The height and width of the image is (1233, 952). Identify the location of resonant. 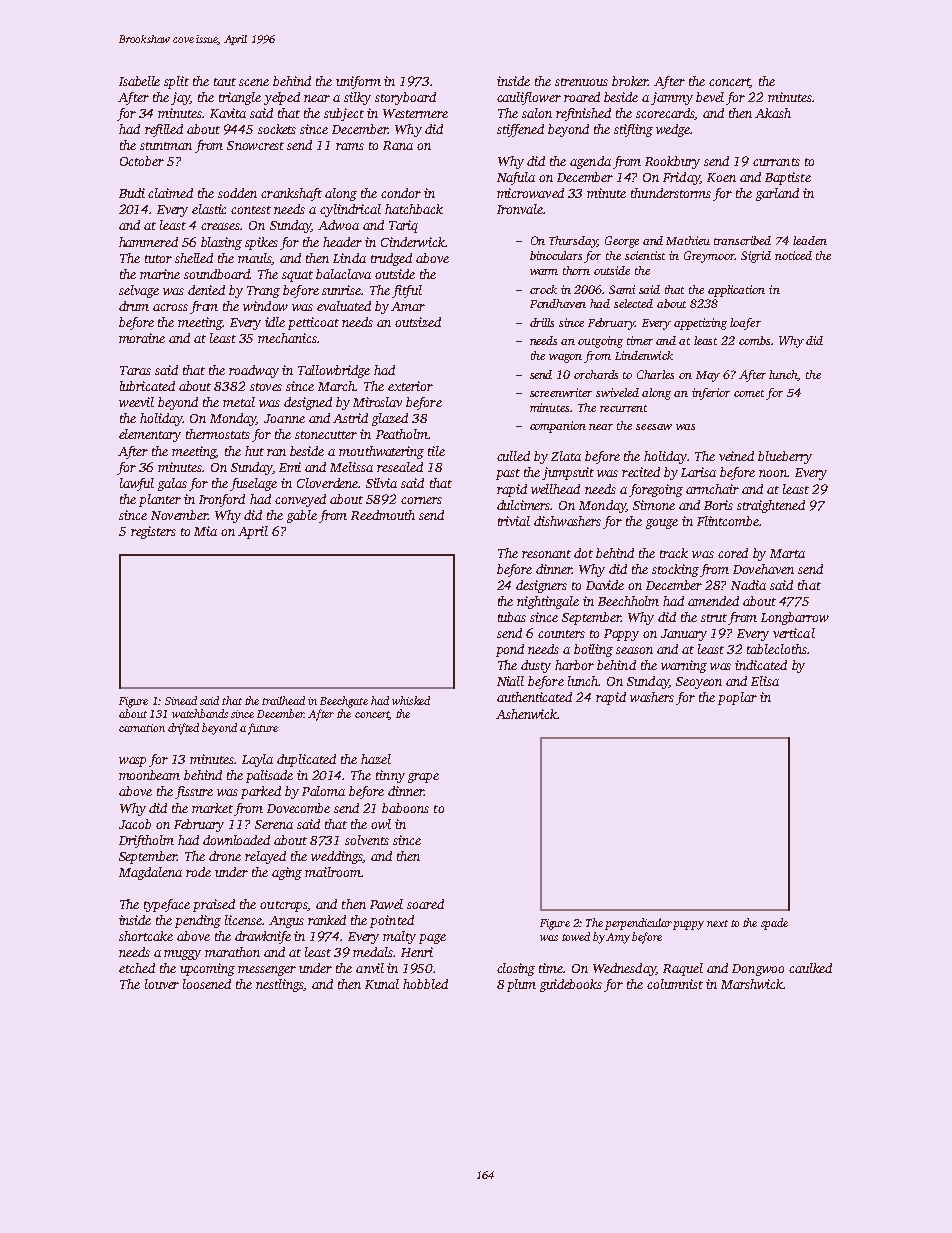
(546, 554).
